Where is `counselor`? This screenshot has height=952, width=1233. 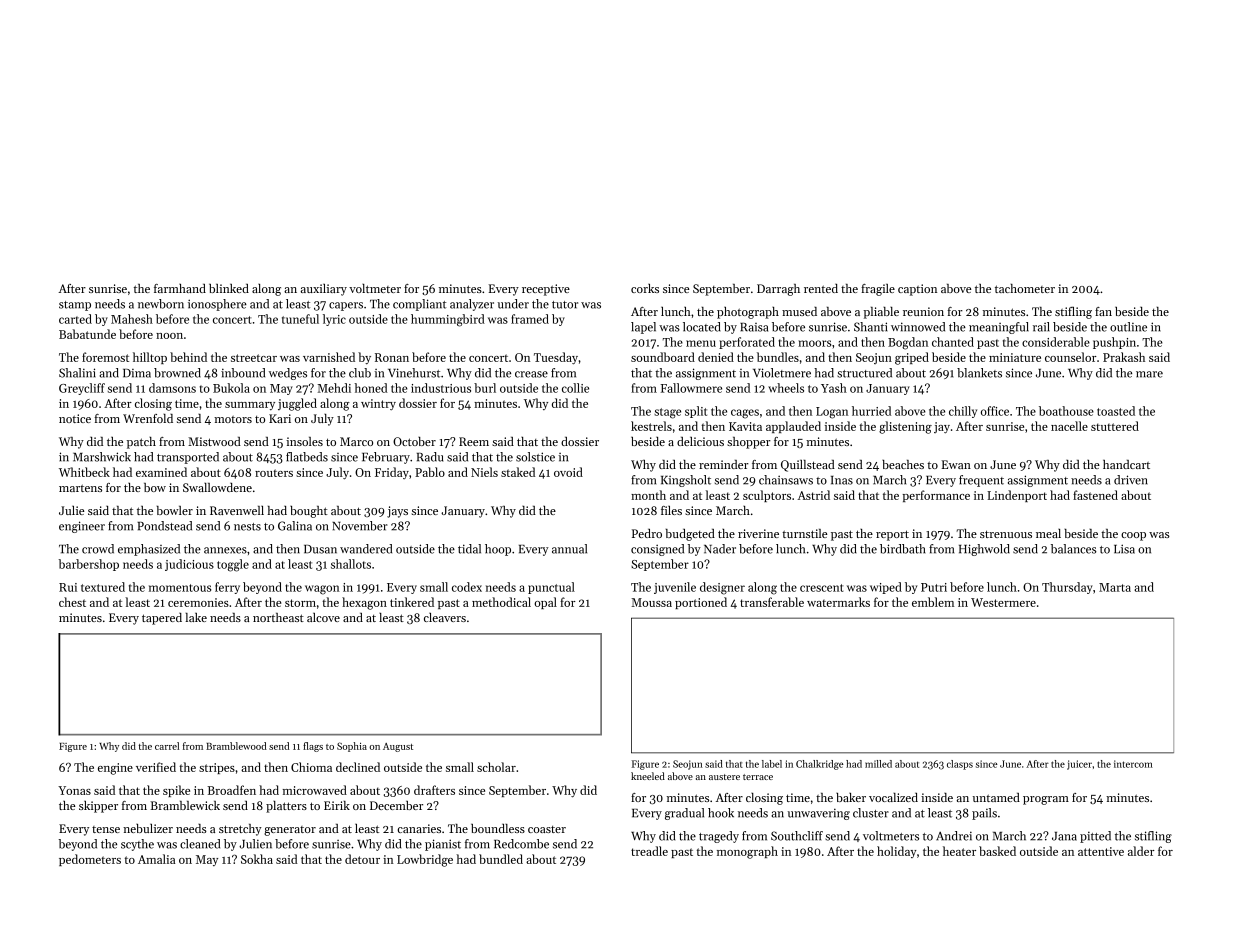 counselor is located at coordinates (1071, 357).
